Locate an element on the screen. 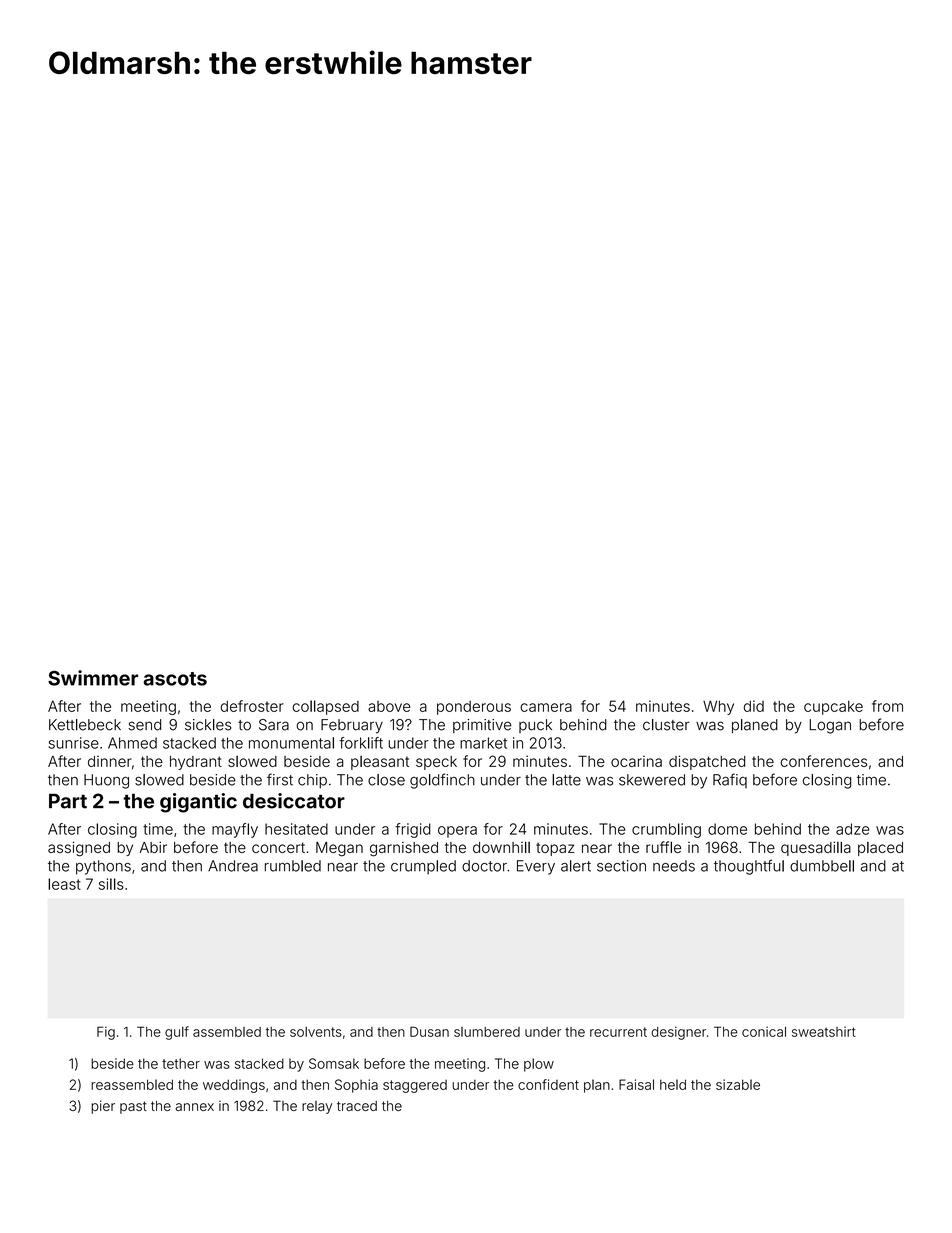 Image resolution: width=952 pixels, height=1233 pixels. skewered is located at coordinates (652, 780).
